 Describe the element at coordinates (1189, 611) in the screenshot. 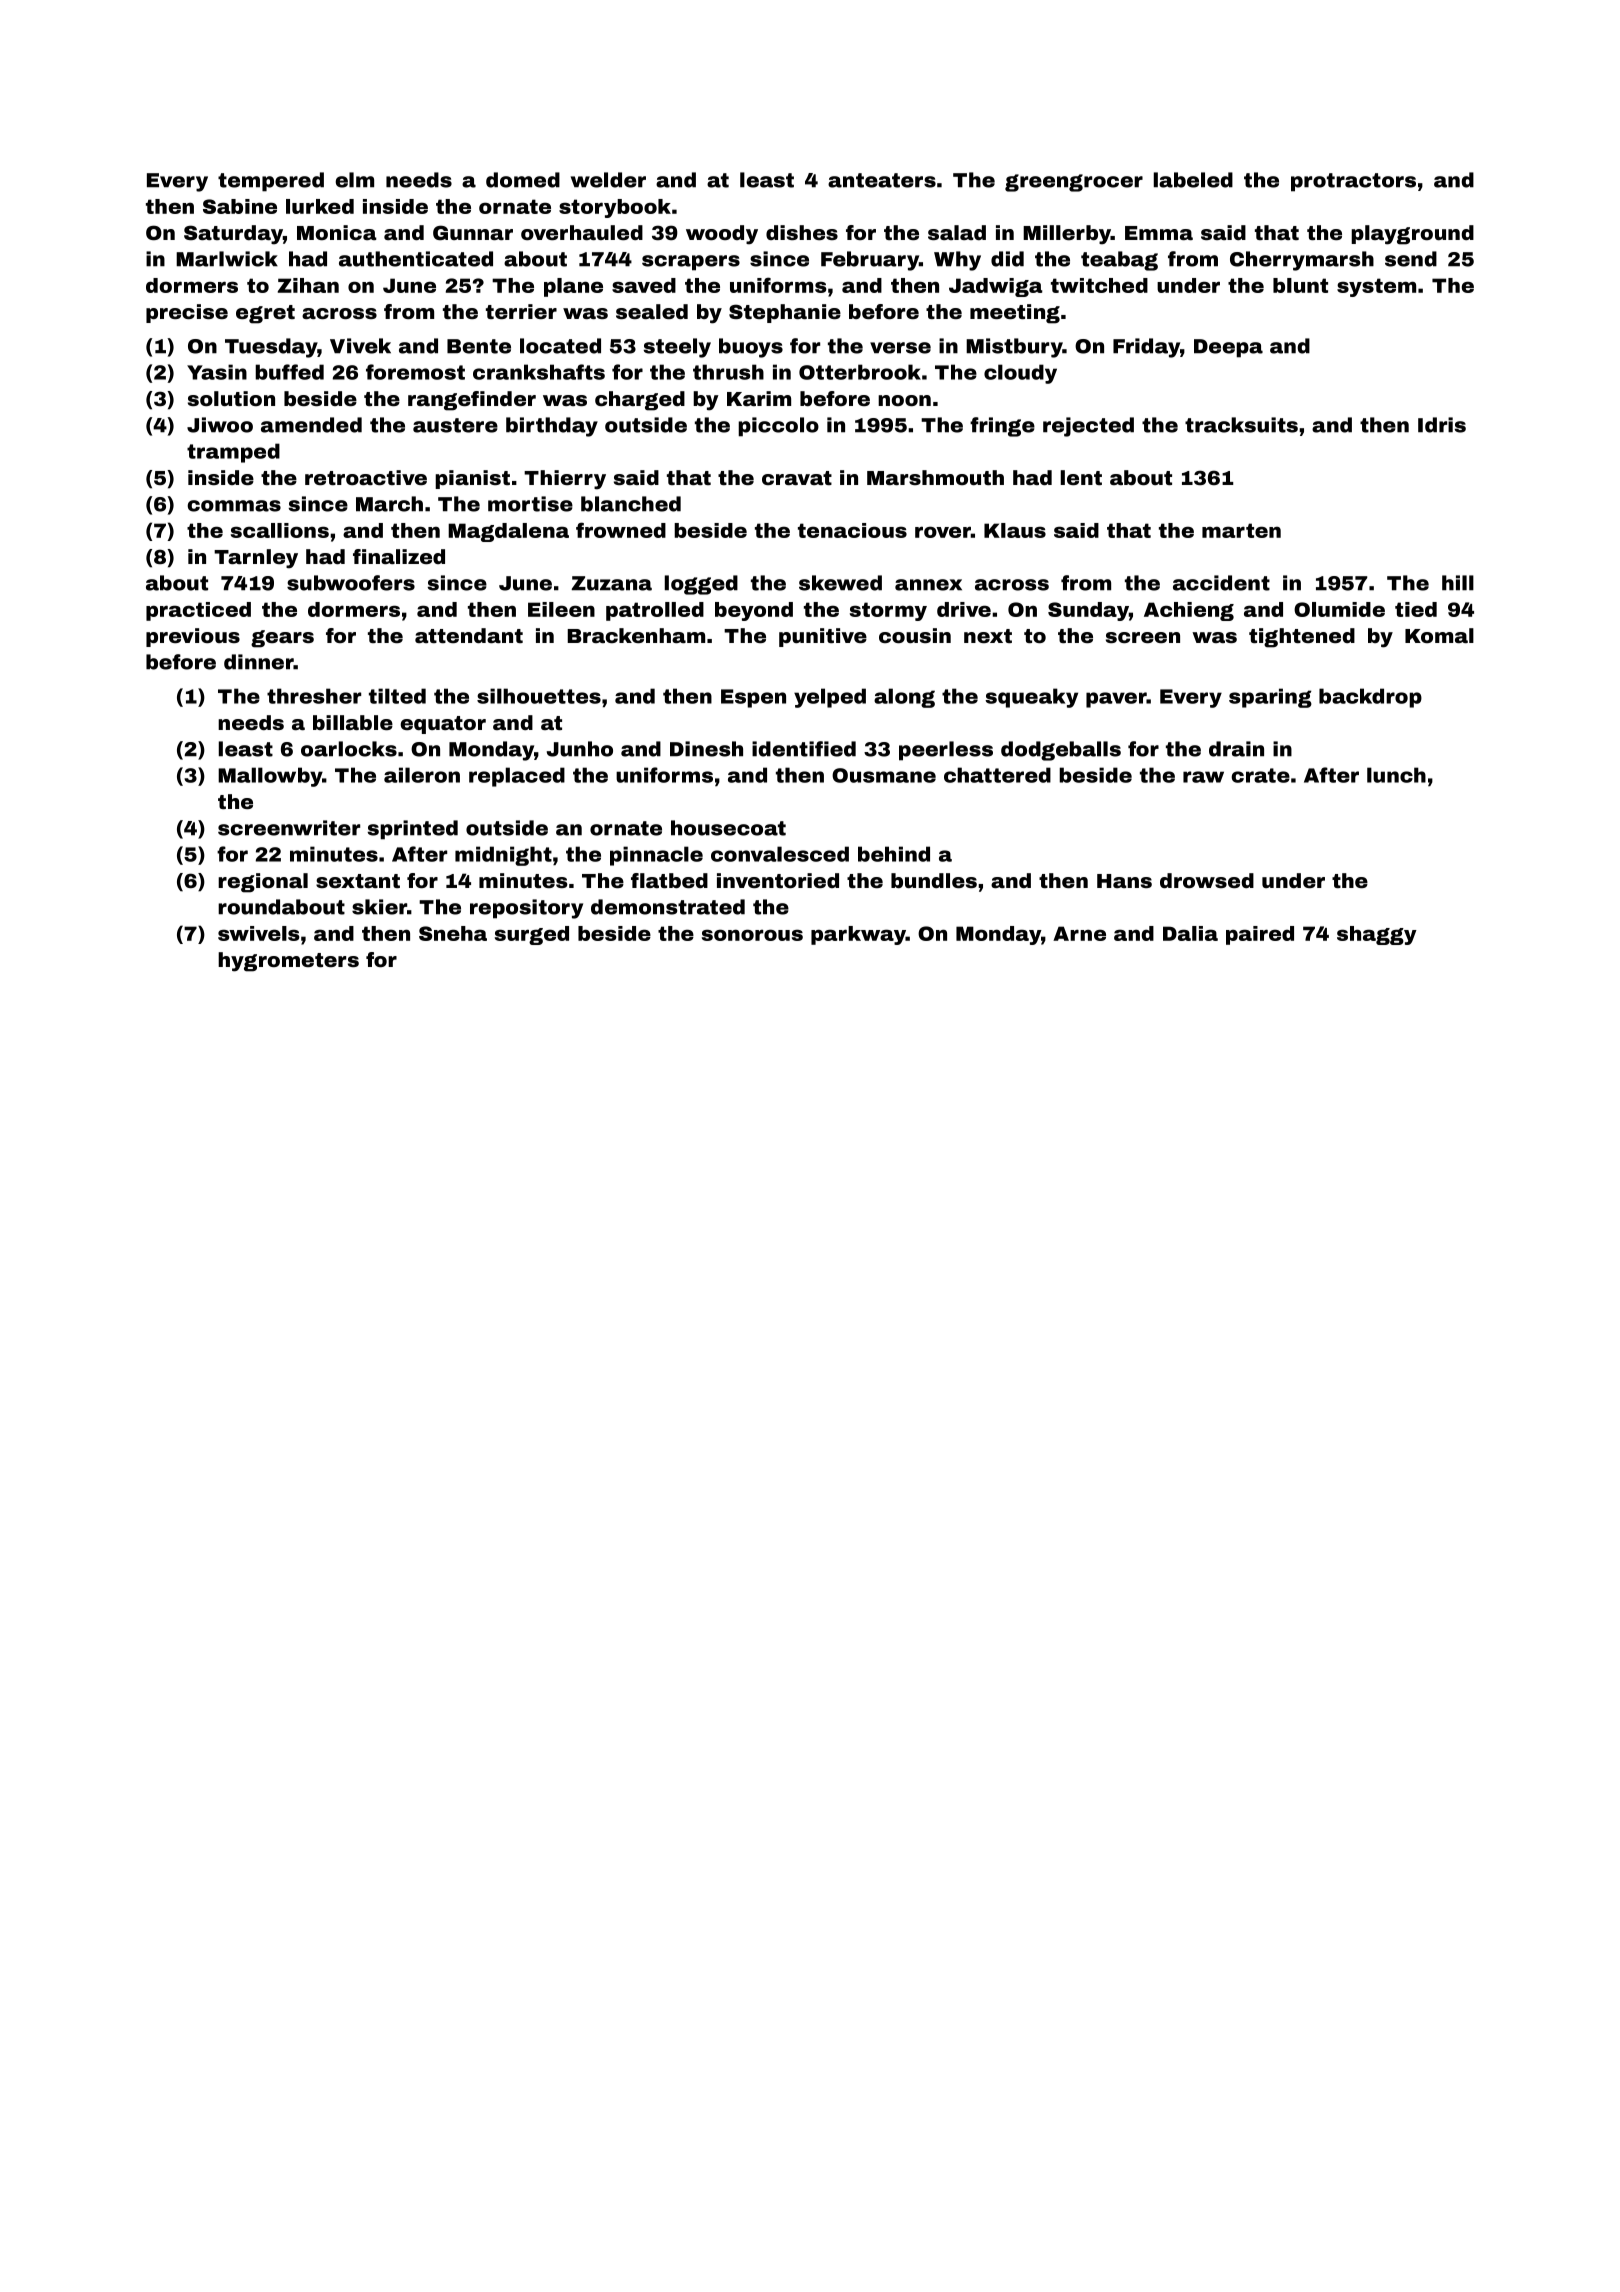

I see `Achieng` at that location.
